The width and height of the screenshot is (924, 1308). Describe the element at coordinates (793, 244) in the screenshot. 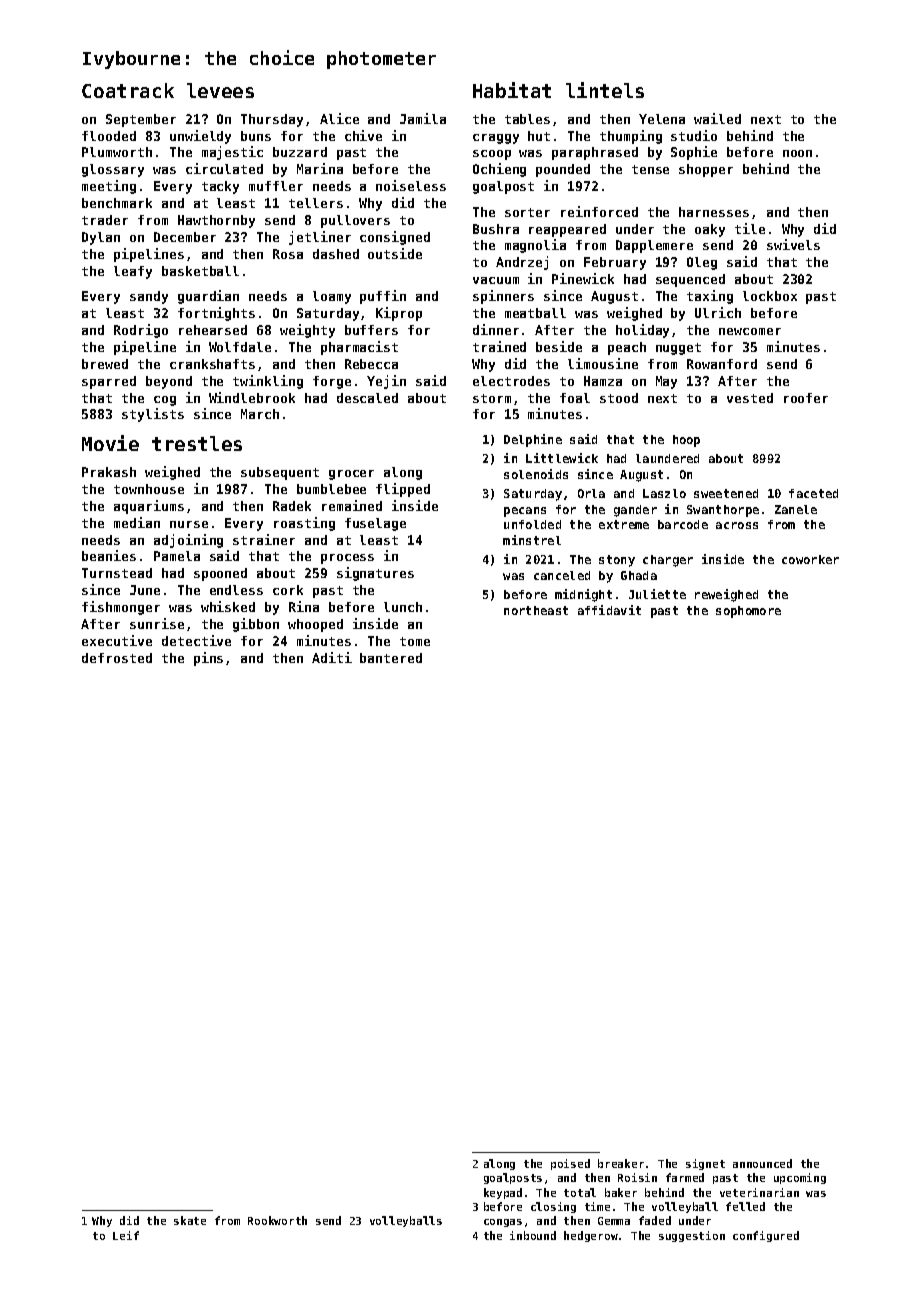

I see `swivels` at that location.
